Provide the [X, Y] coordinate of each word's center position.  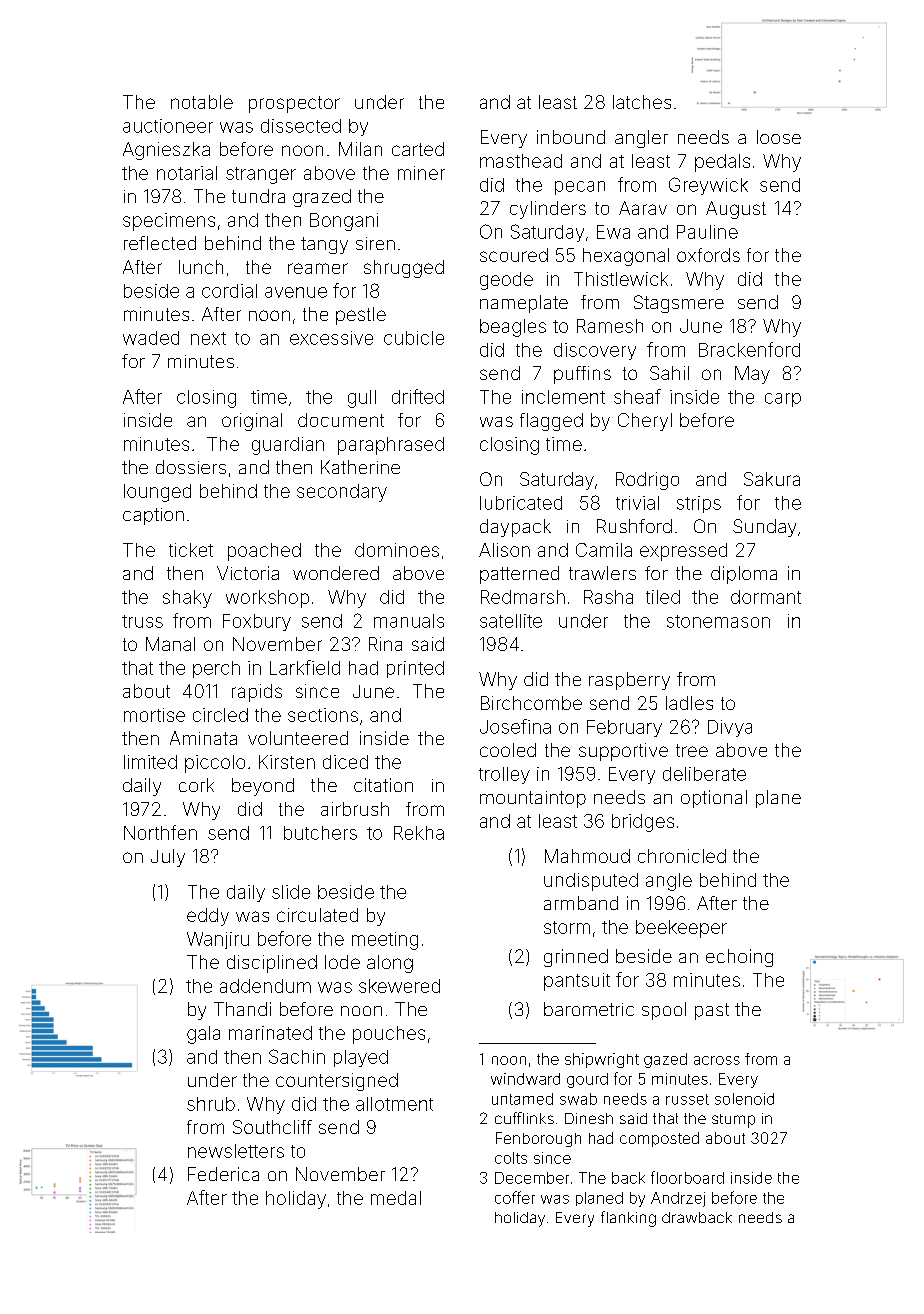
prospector [294, 104]
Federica [223, 1174]
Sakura [772, 479]
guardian [288, 446]
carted [418, 149]
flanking [628, 1219]
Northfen [160, 832]
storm [567, 927]
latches [642, 102]
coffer [515, 1197]
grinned [576, 958]
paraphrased [391, 446]
